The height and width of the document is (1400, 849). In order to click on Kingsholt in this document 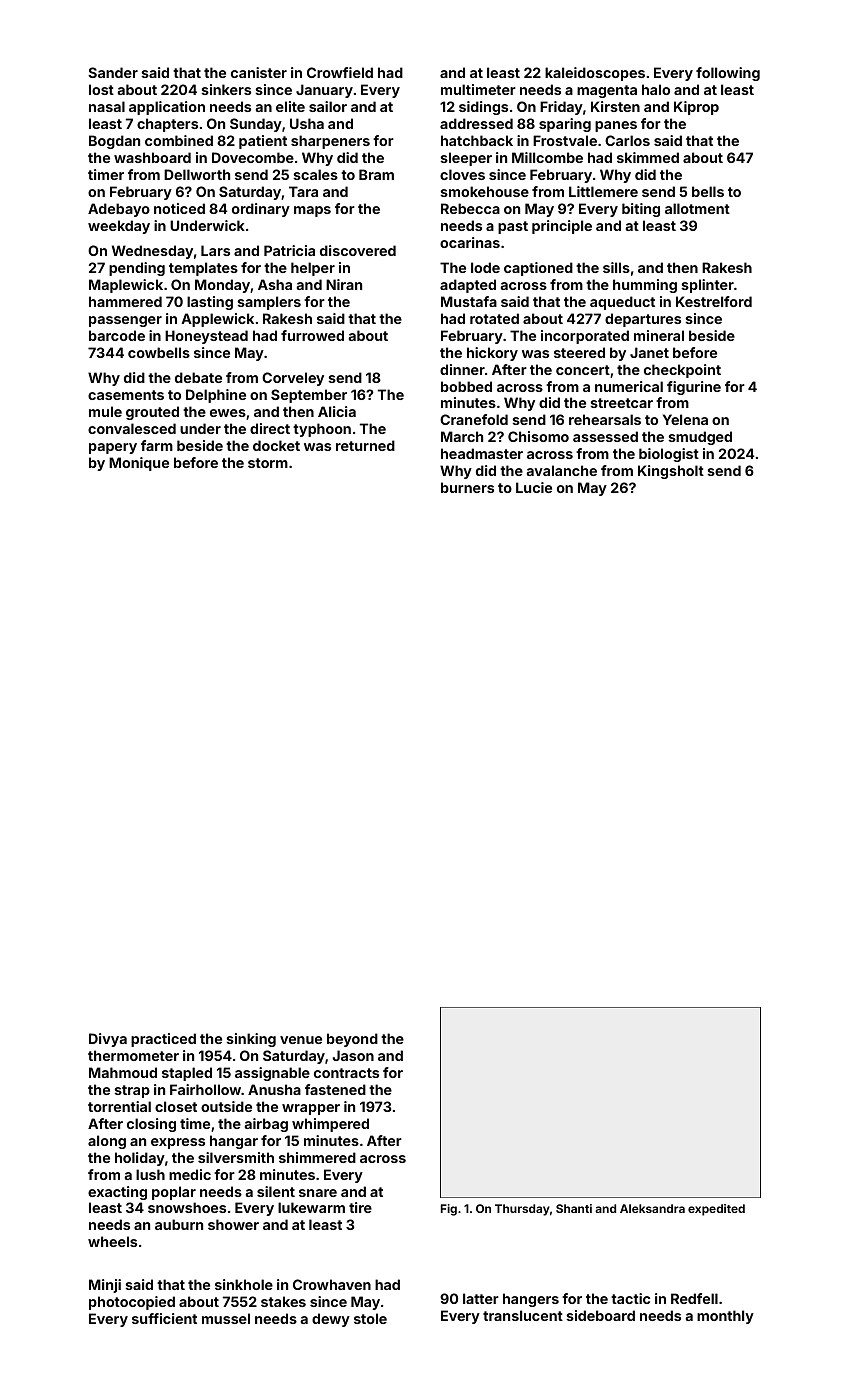, I will do `click(671, 472)`.
